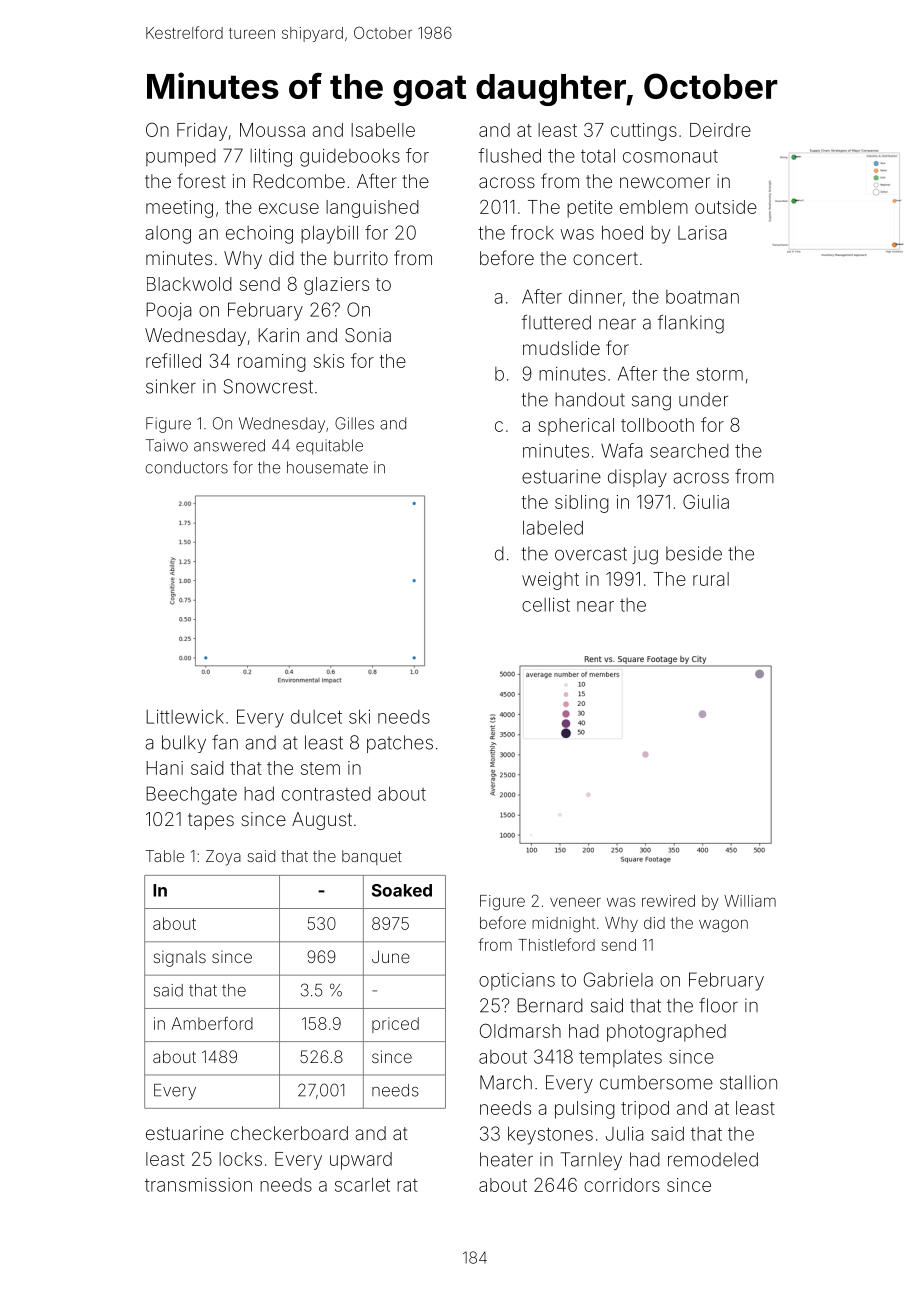 This screenshot has height=1314, width=924. I want to click on along, so click(168, 235).
